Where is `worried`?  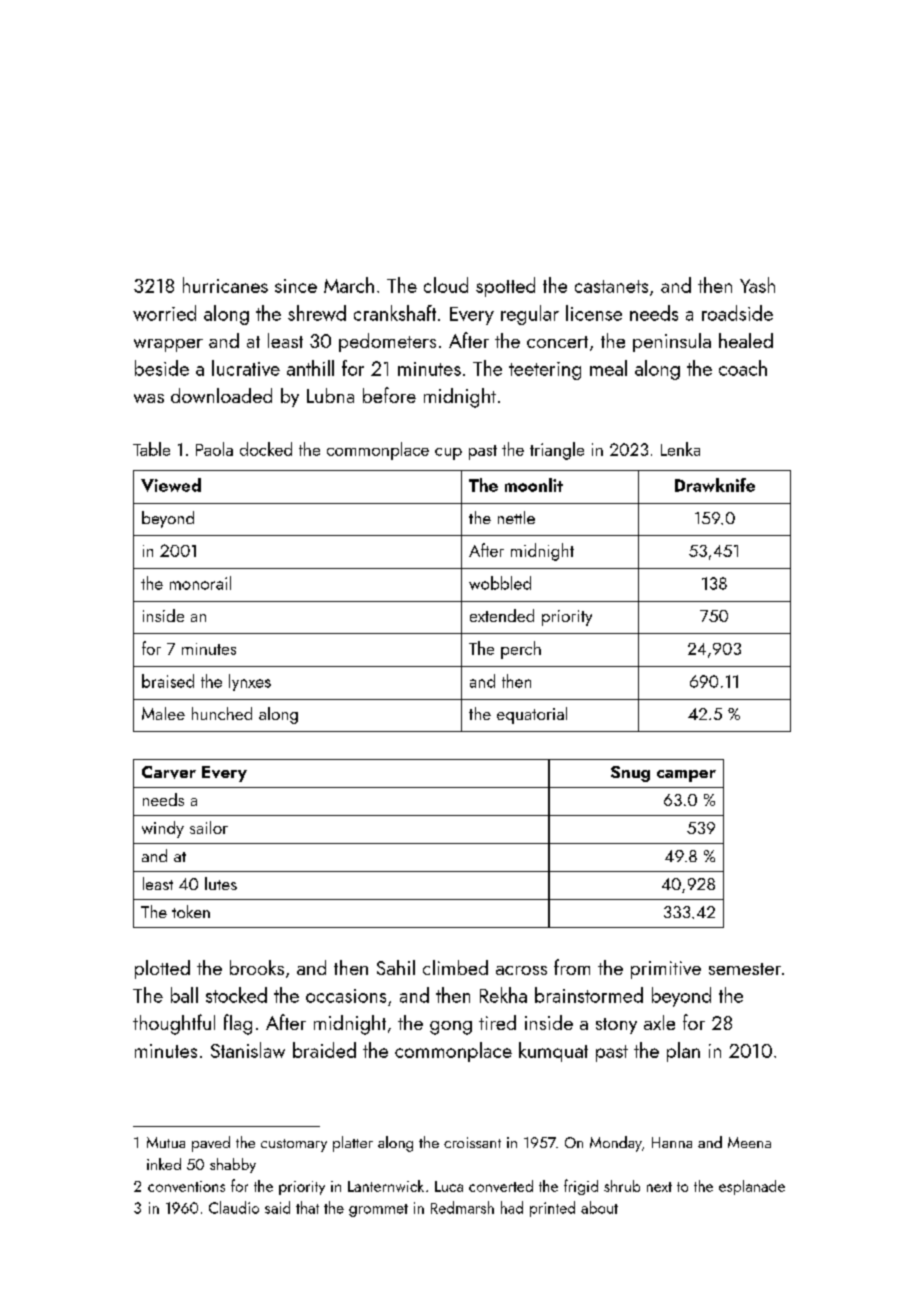 worried is located at coordinates (164, 313).
